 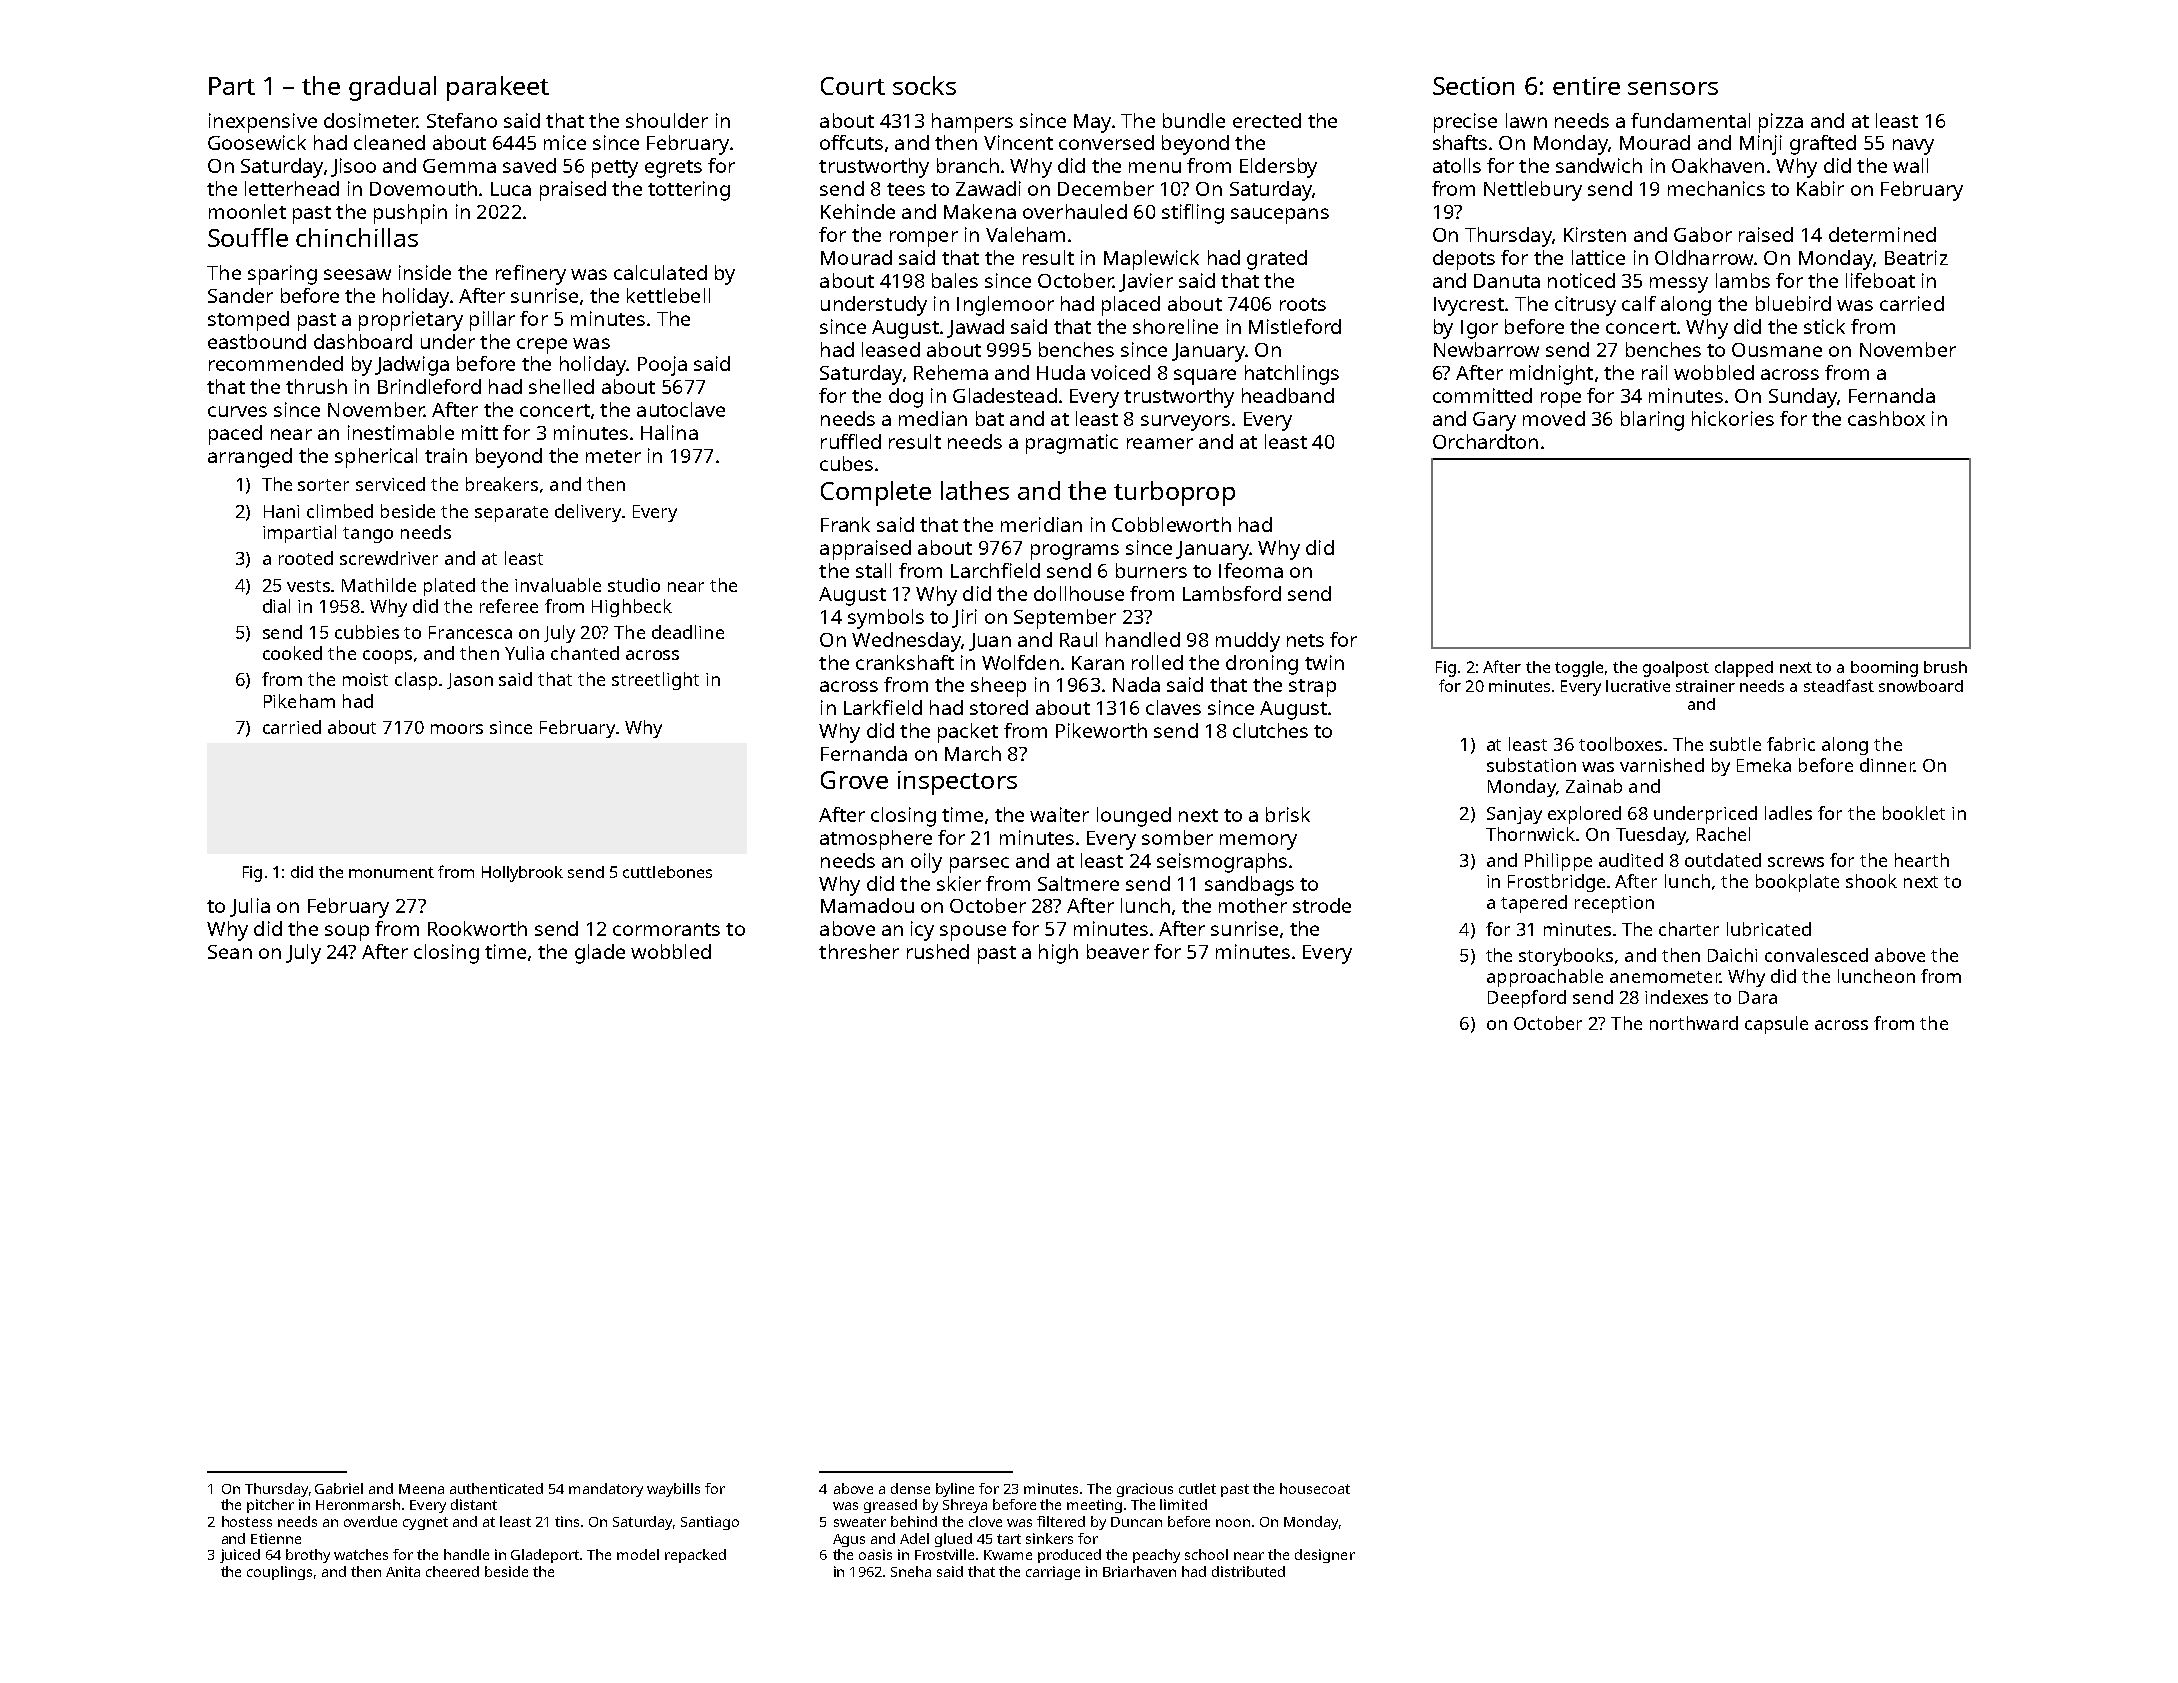 What do you see at coordinates (1776, 1025) in the screenshot?
I see `capsule` at bounding box center [1776, 1025].
